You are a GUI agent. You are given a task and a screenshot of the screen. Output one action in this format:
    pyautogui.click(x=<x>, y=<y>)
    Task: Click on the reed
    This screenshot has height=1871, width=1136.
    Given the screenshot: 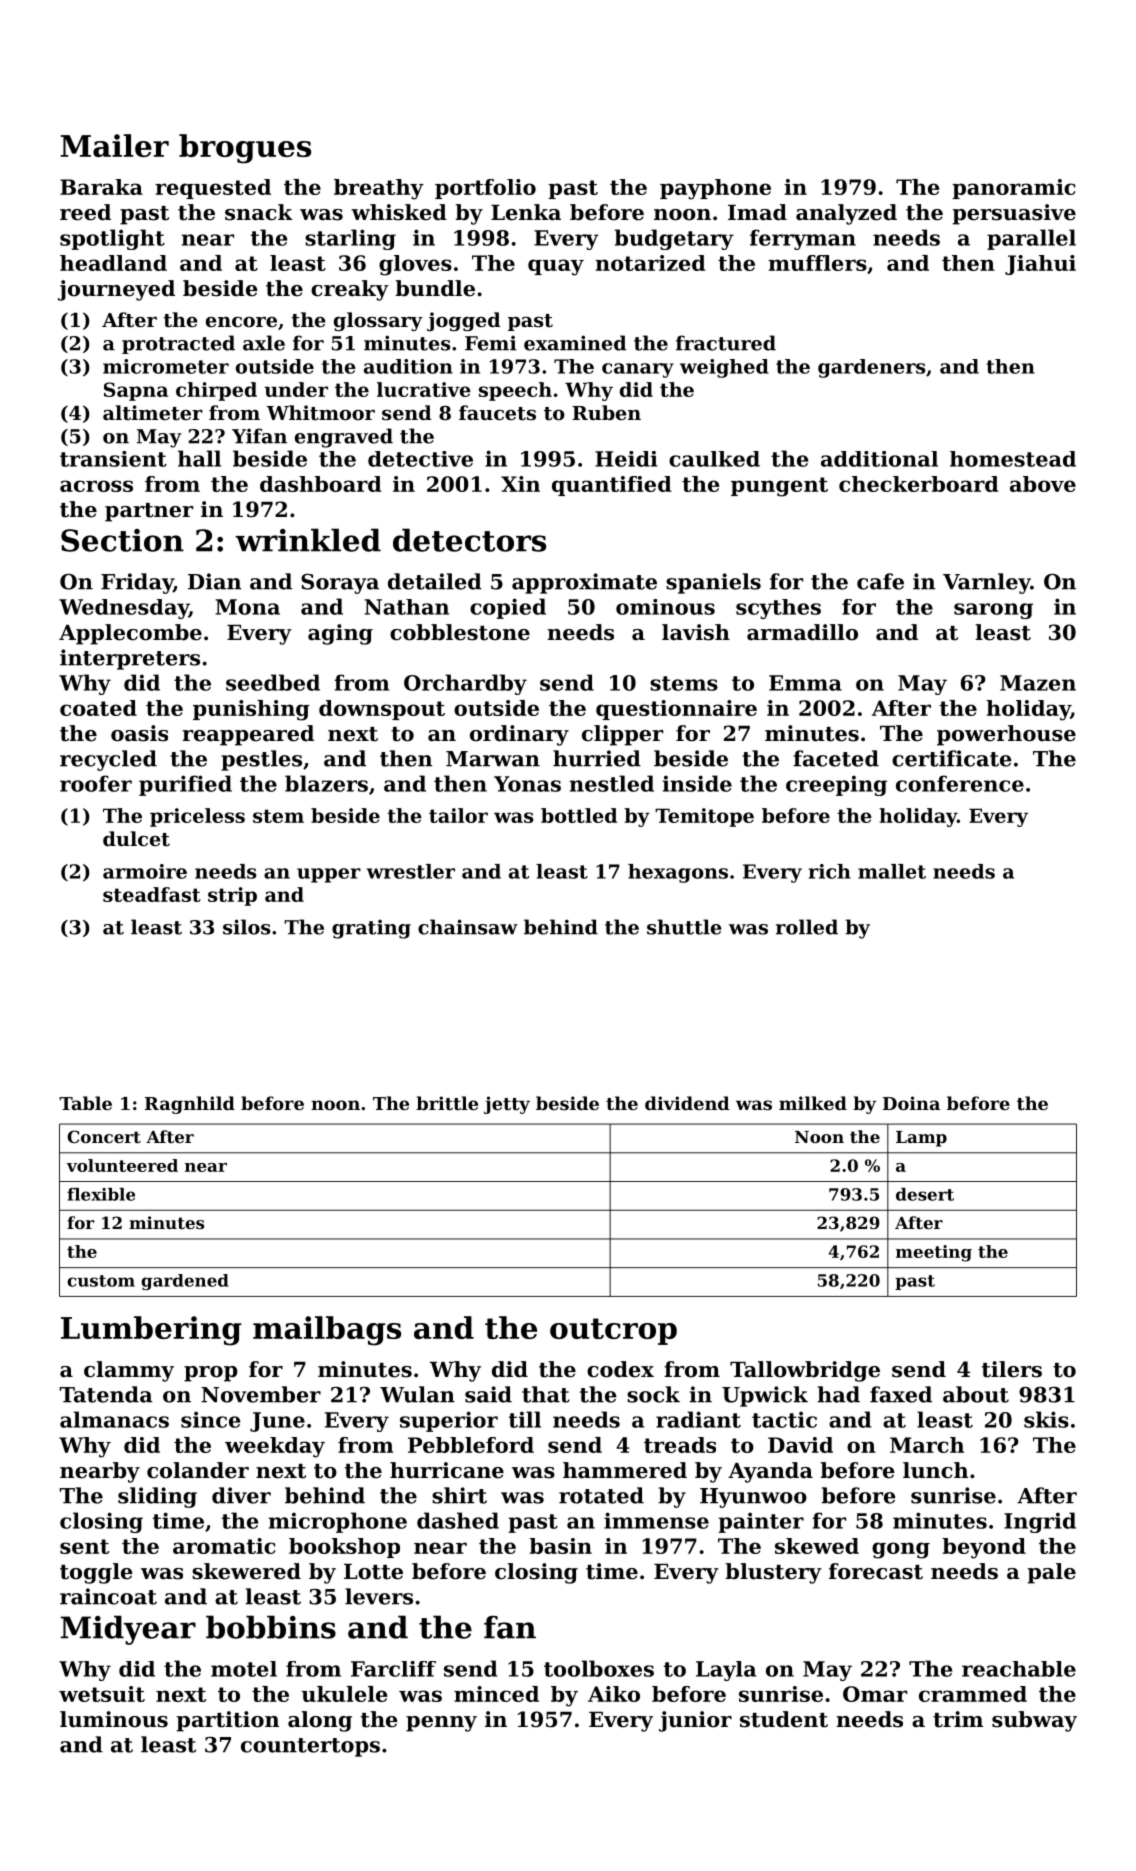 What is the action you would take?
    pyautogui.click(x=85, y=212)
